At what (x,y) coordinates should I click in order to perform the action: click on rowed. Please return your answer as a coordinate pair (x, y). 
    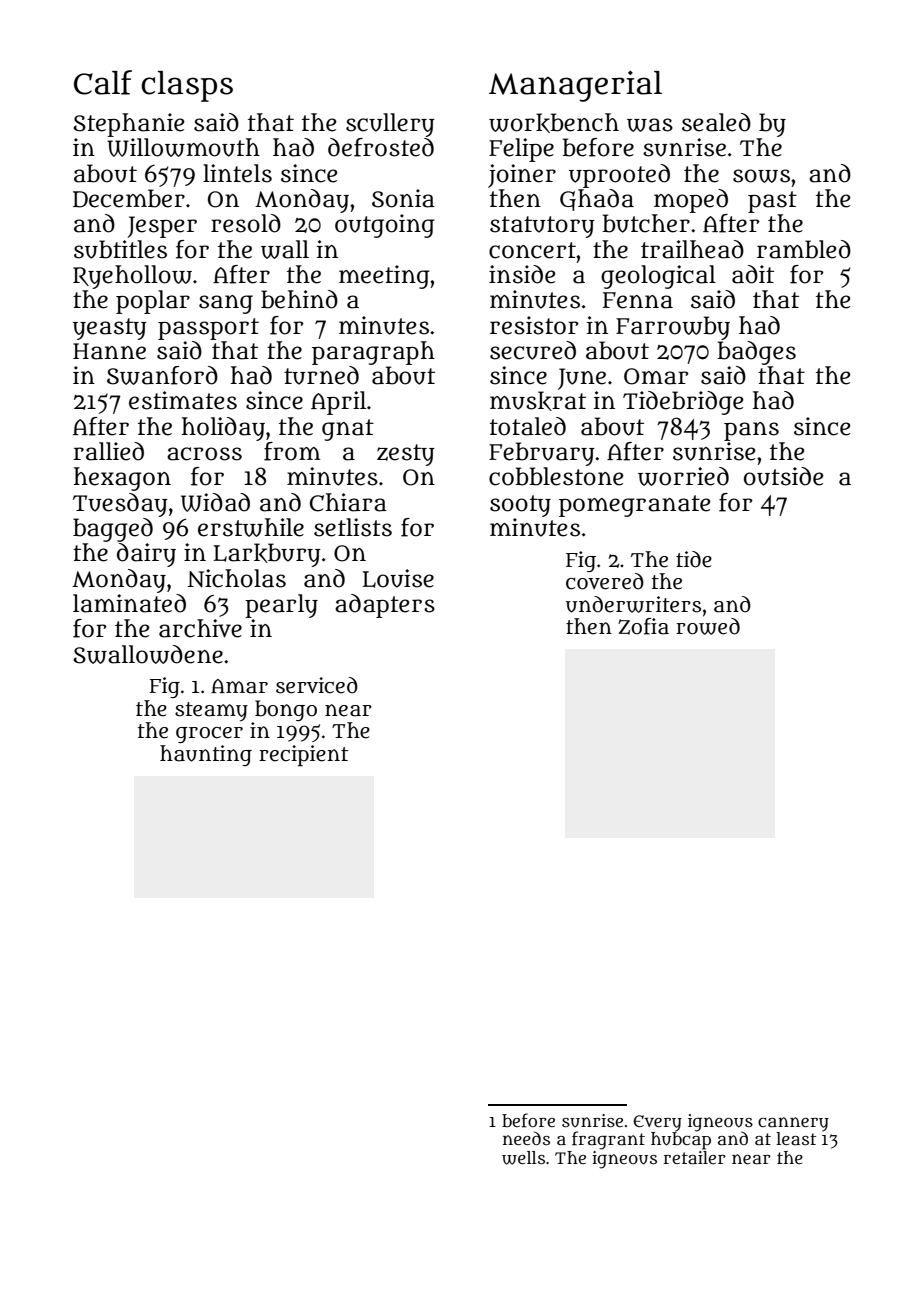
    Looking at the image, I should click on (708, 626).
